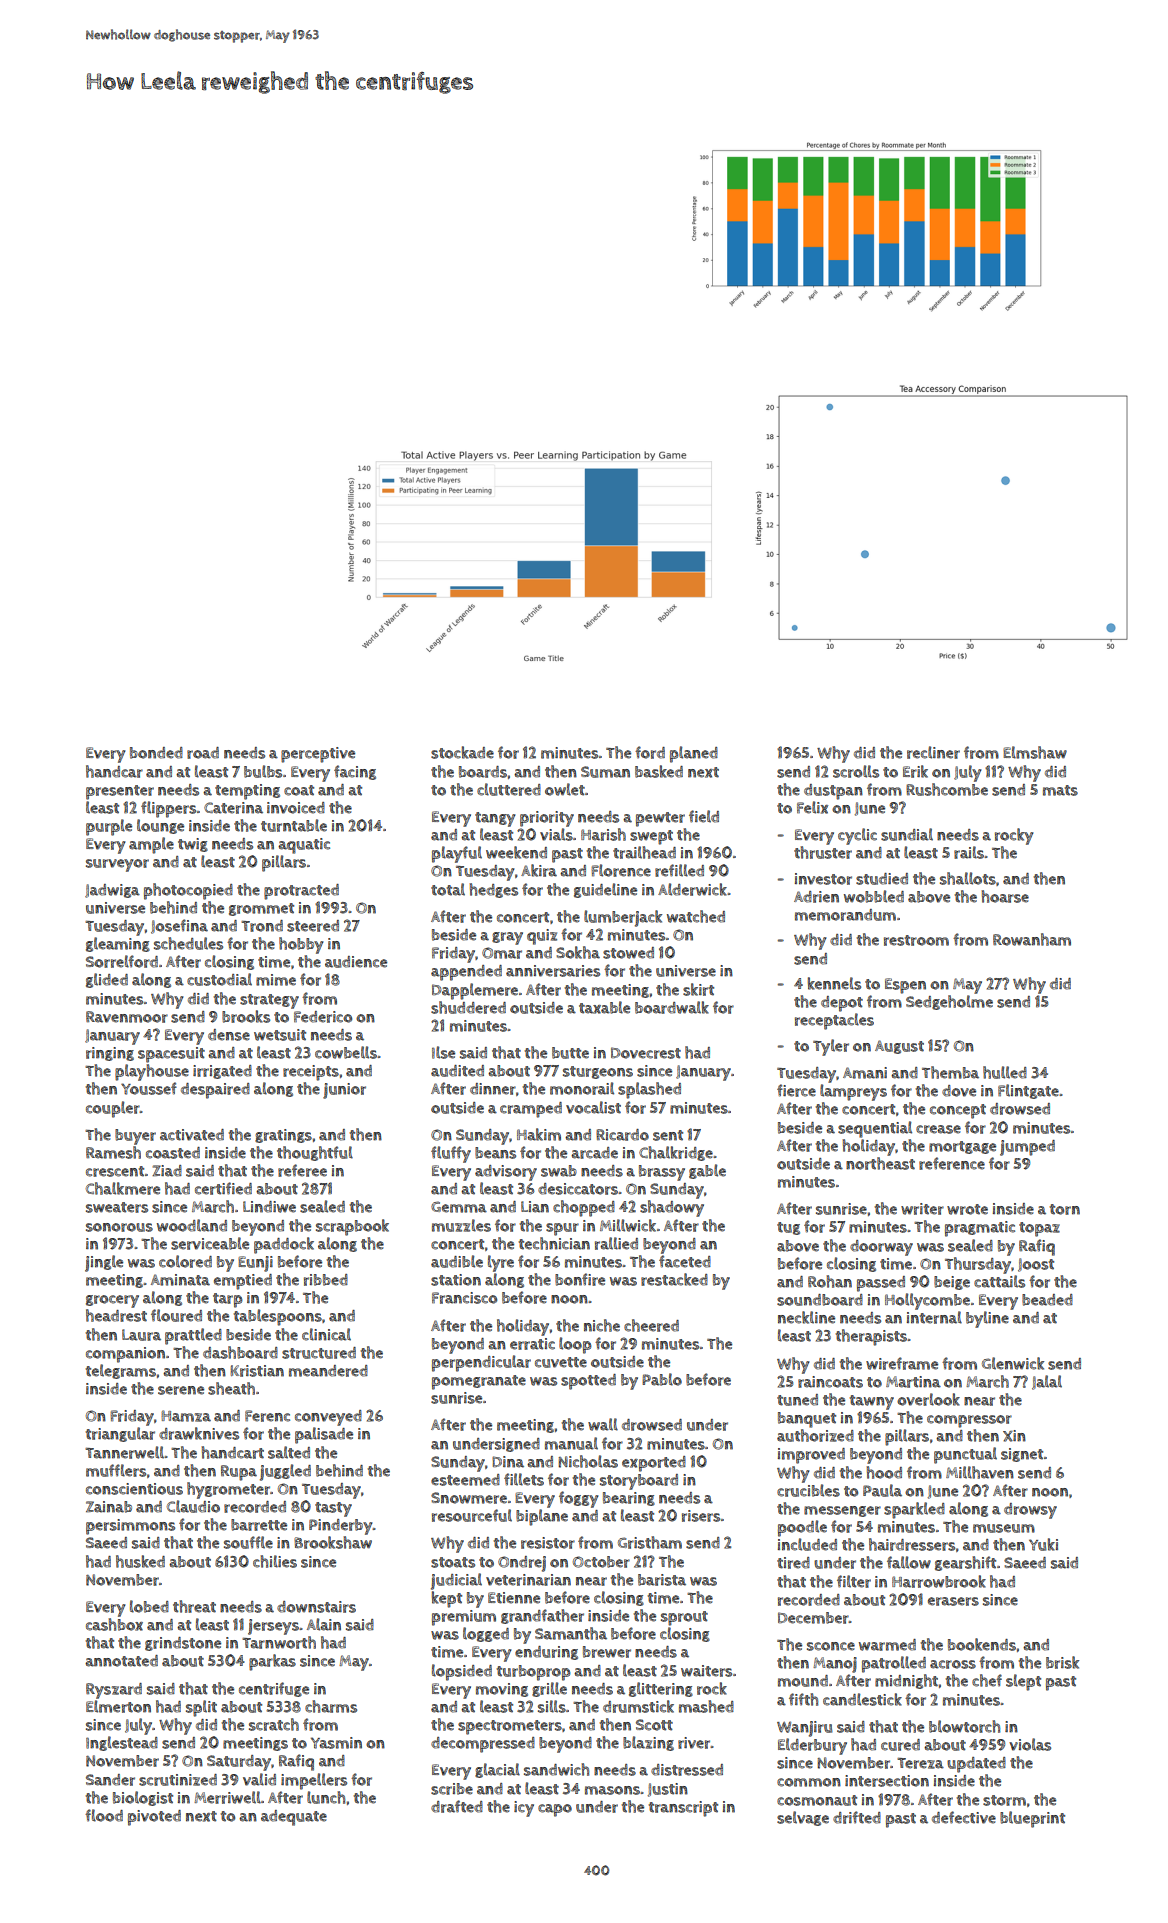  Describe the element at coordinates (233, 808) in the image. I see `Caterina` at that location.
